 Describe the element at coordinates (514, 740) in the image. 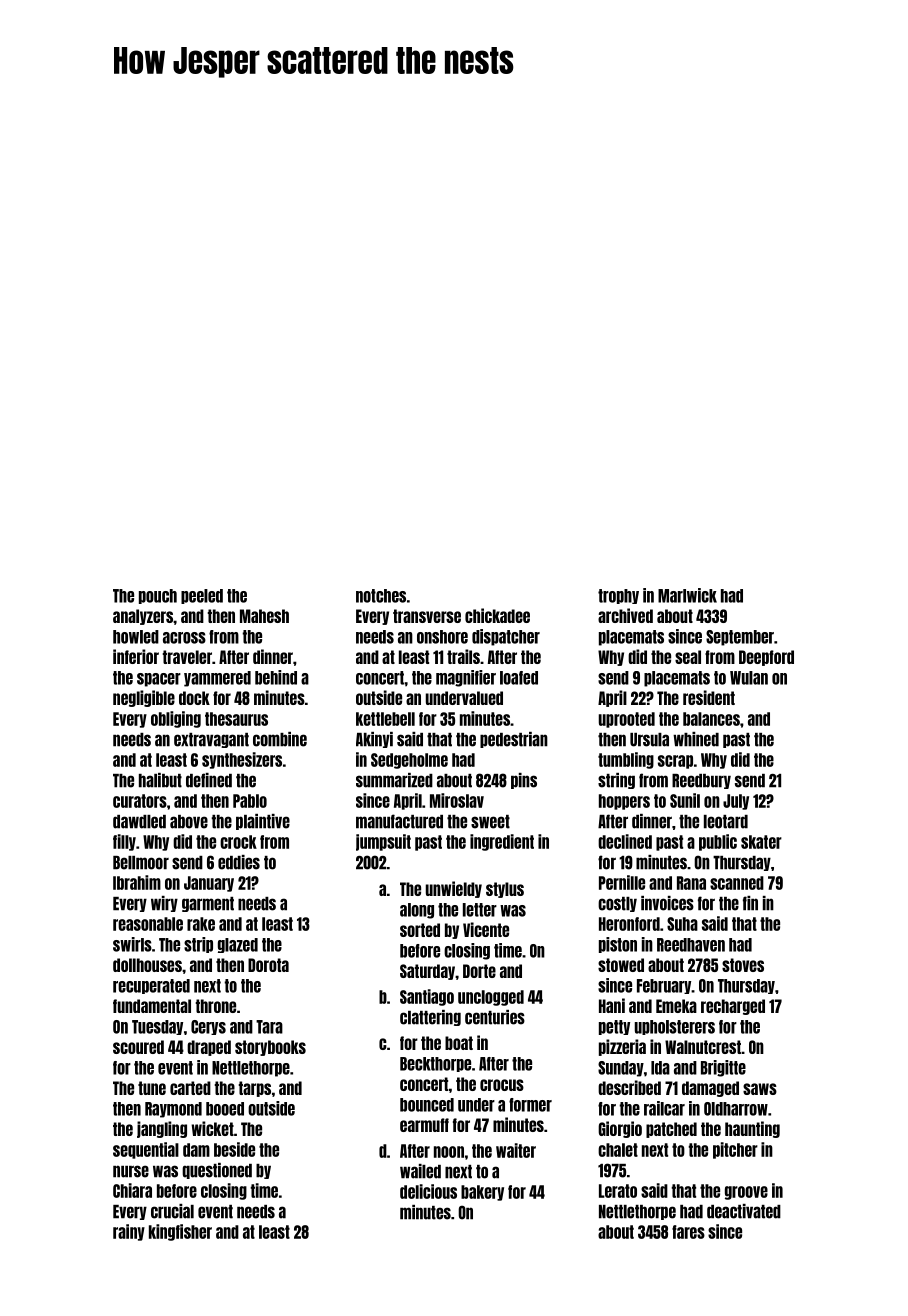

I see `pedestrian` at that location.
